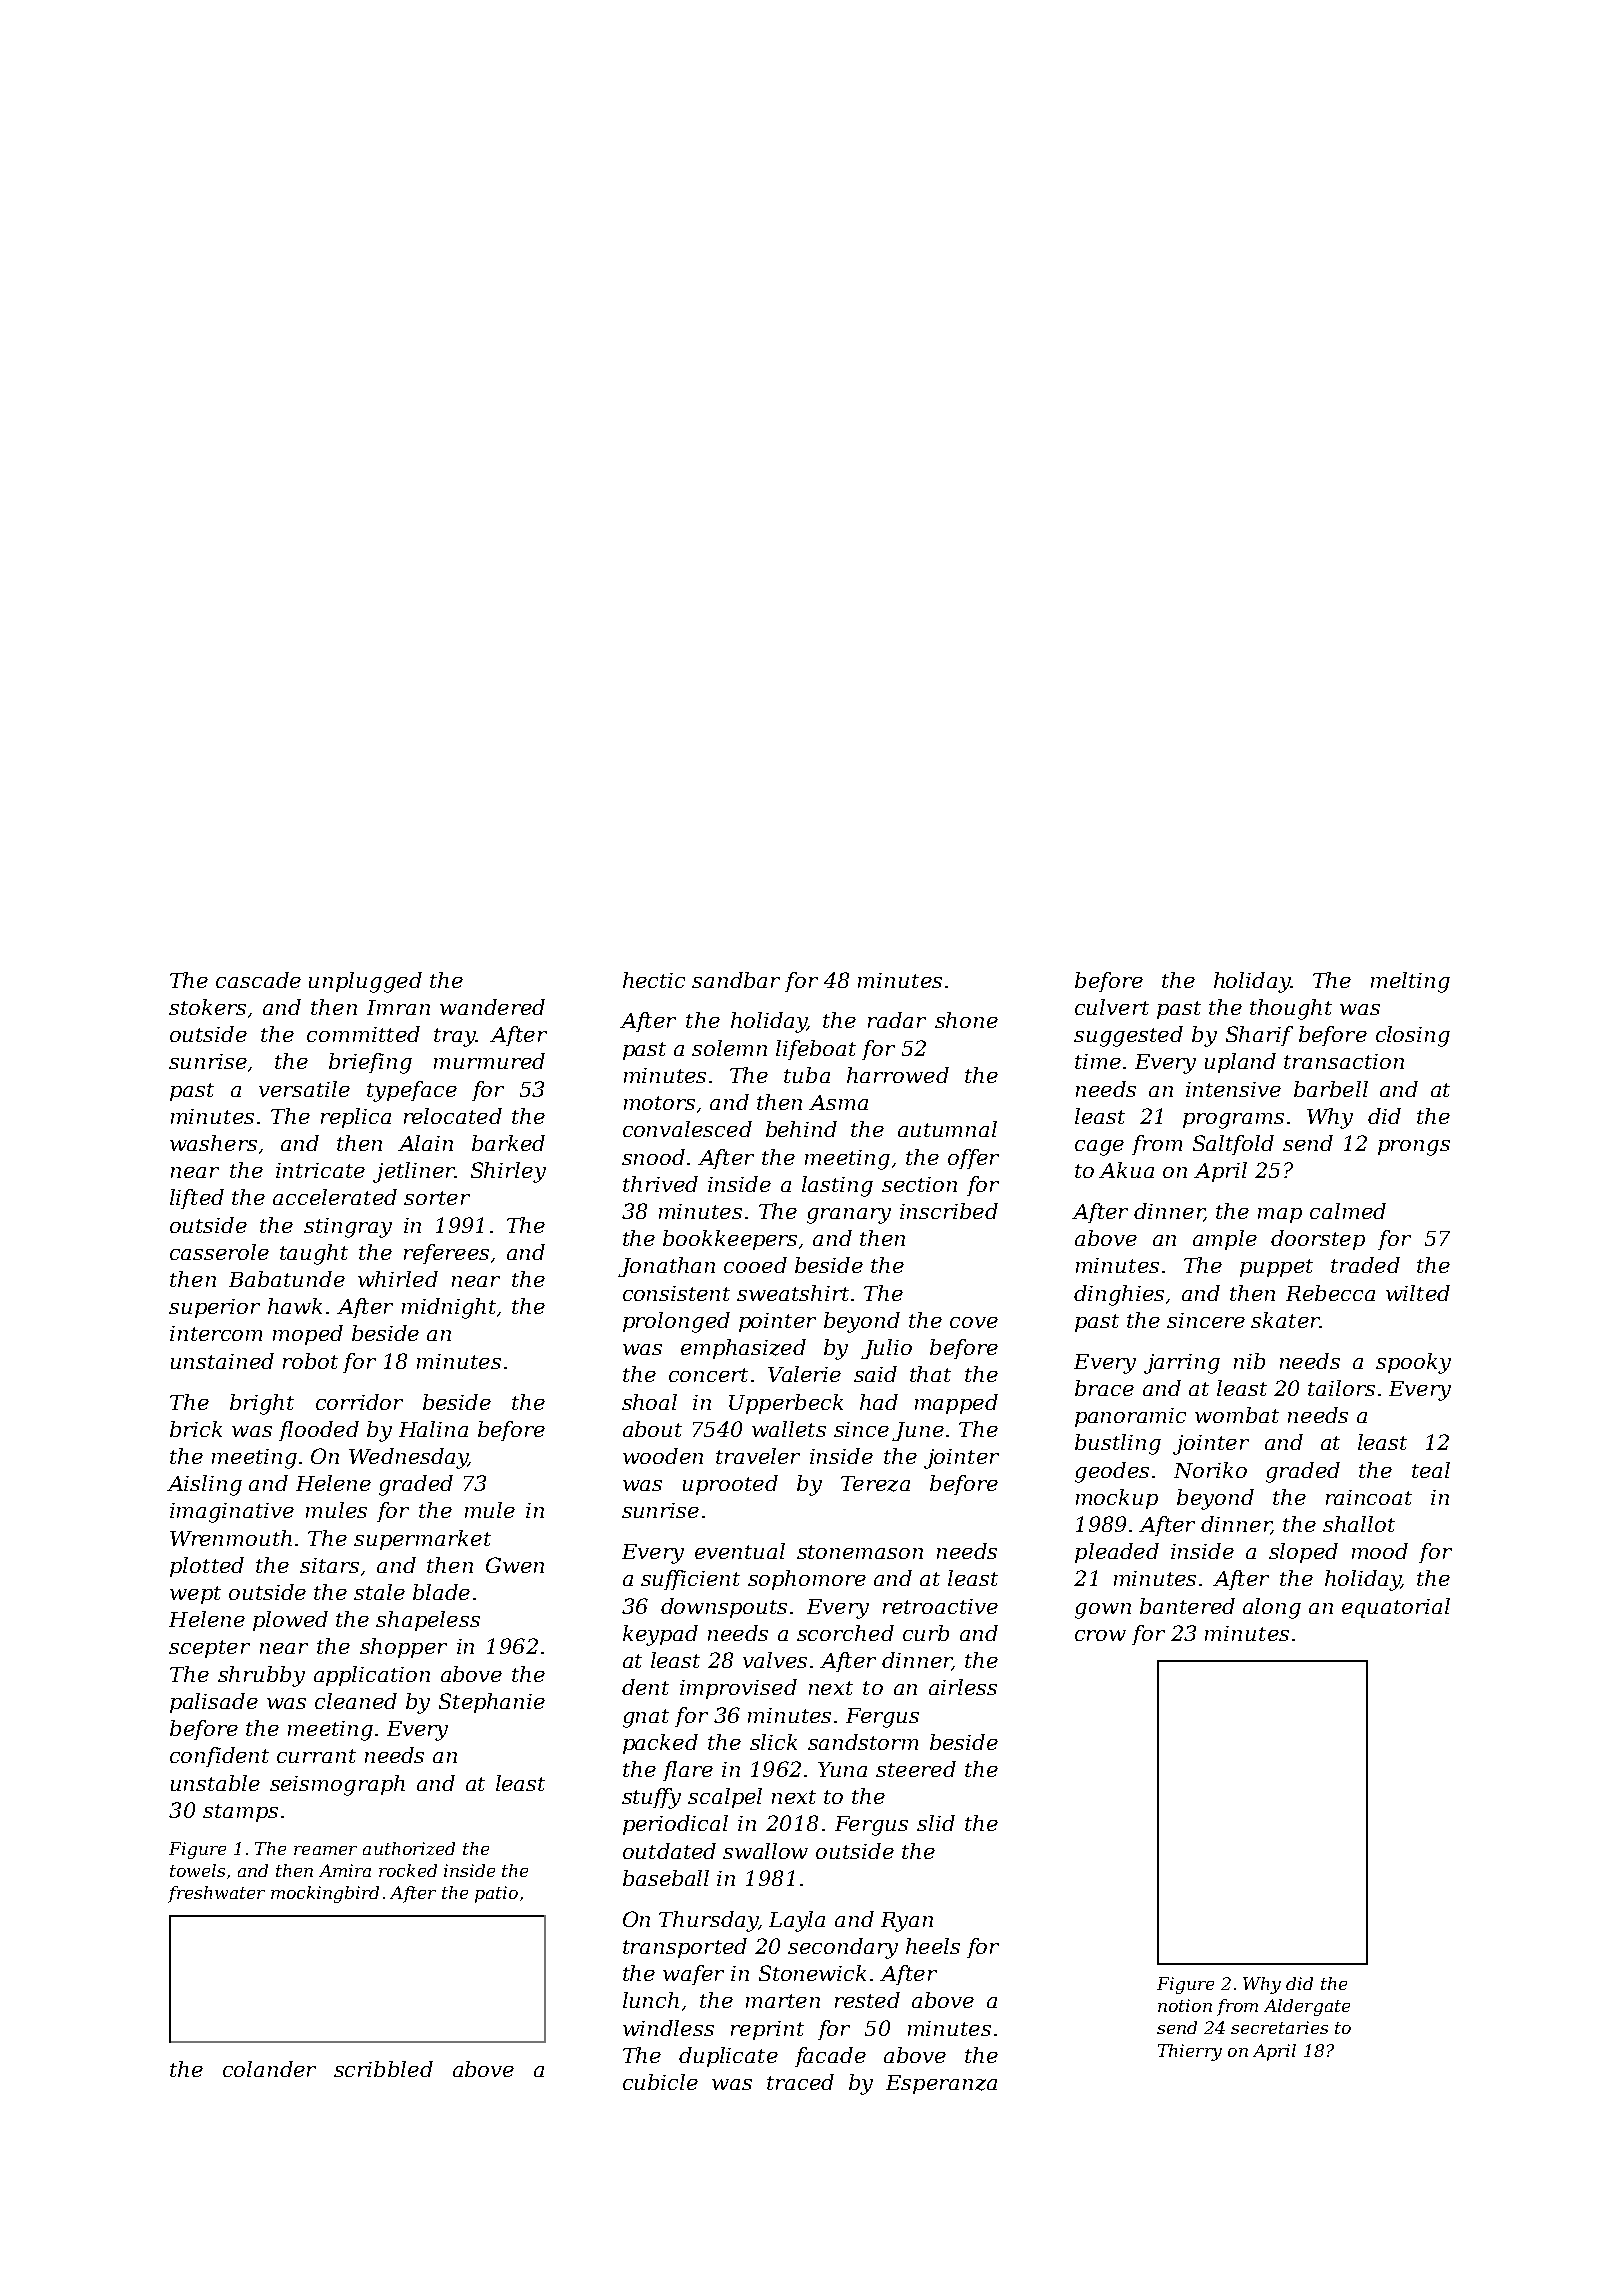  What do you see at coordinates (1112, 1007) in the document?
I see `culvert` at bounding box center [1112, 1007].
